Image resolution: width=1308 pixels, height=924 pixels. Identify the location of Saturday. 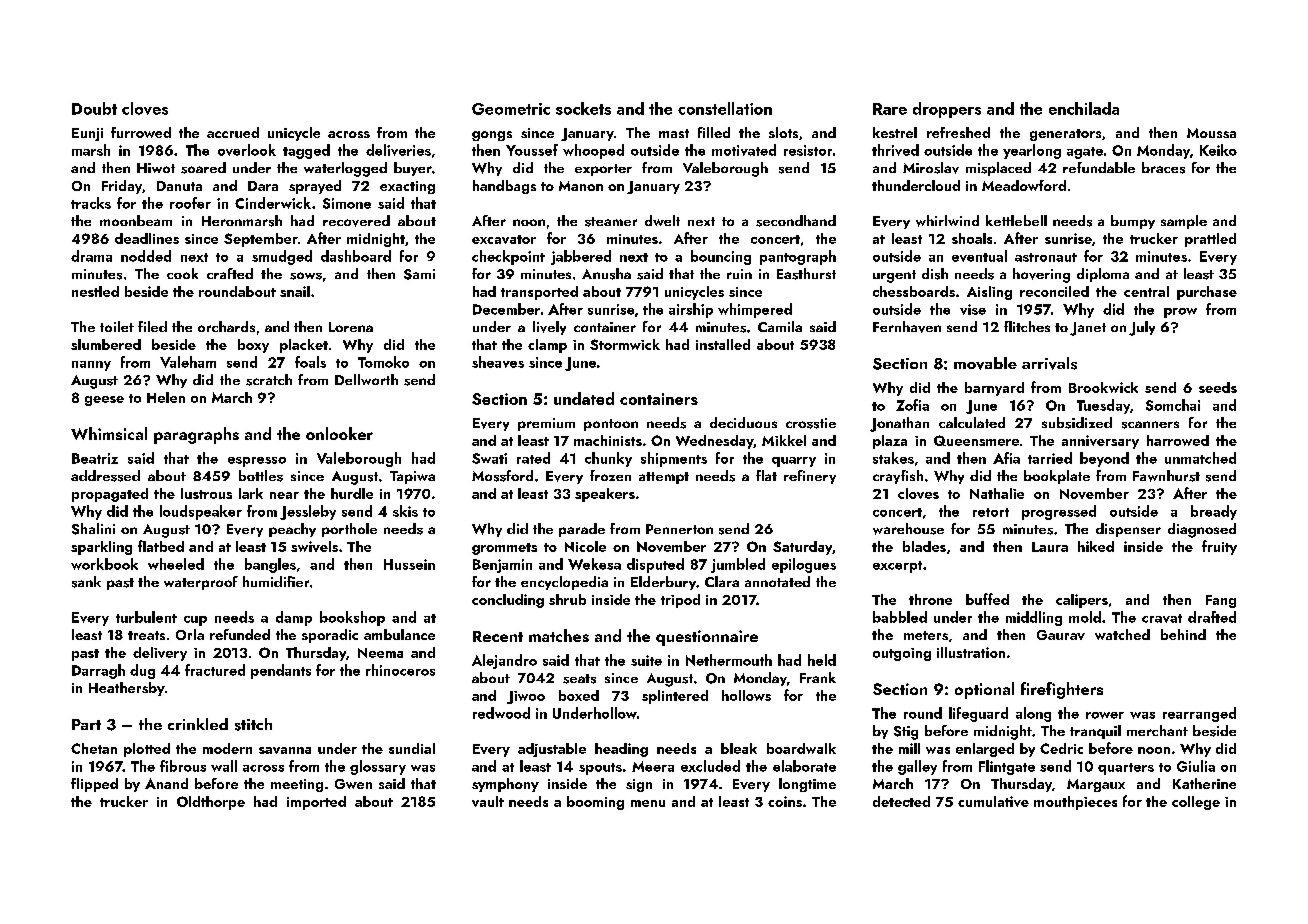
(802, 548).
